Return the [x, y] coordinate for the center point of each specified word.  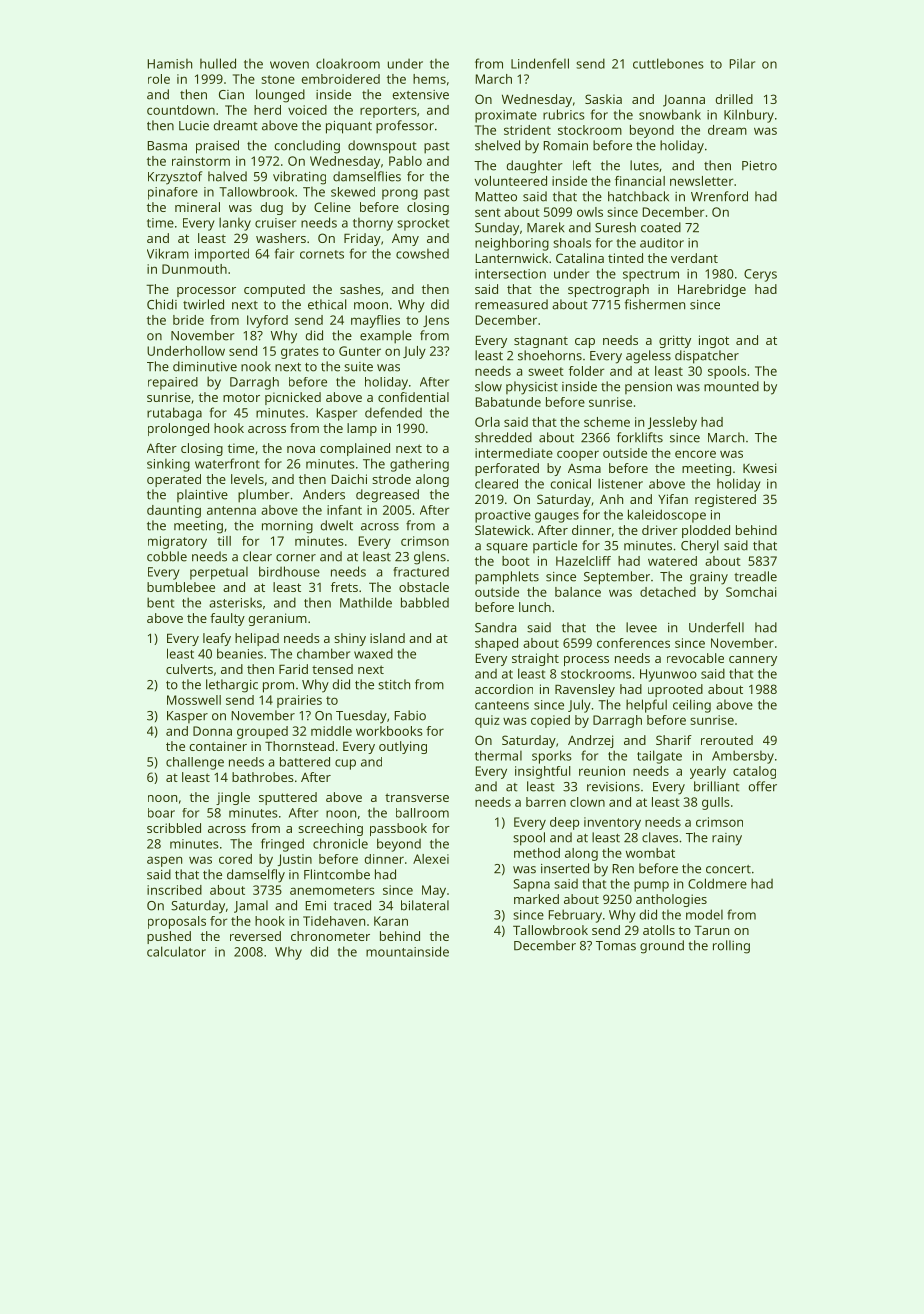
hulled [218, 63]
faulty [227, 619]
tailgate [659, 757]
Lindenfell [540, 63]
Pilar [742, 63]
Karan [391, 921]
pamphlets [507, 578]
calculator [176, 951]
